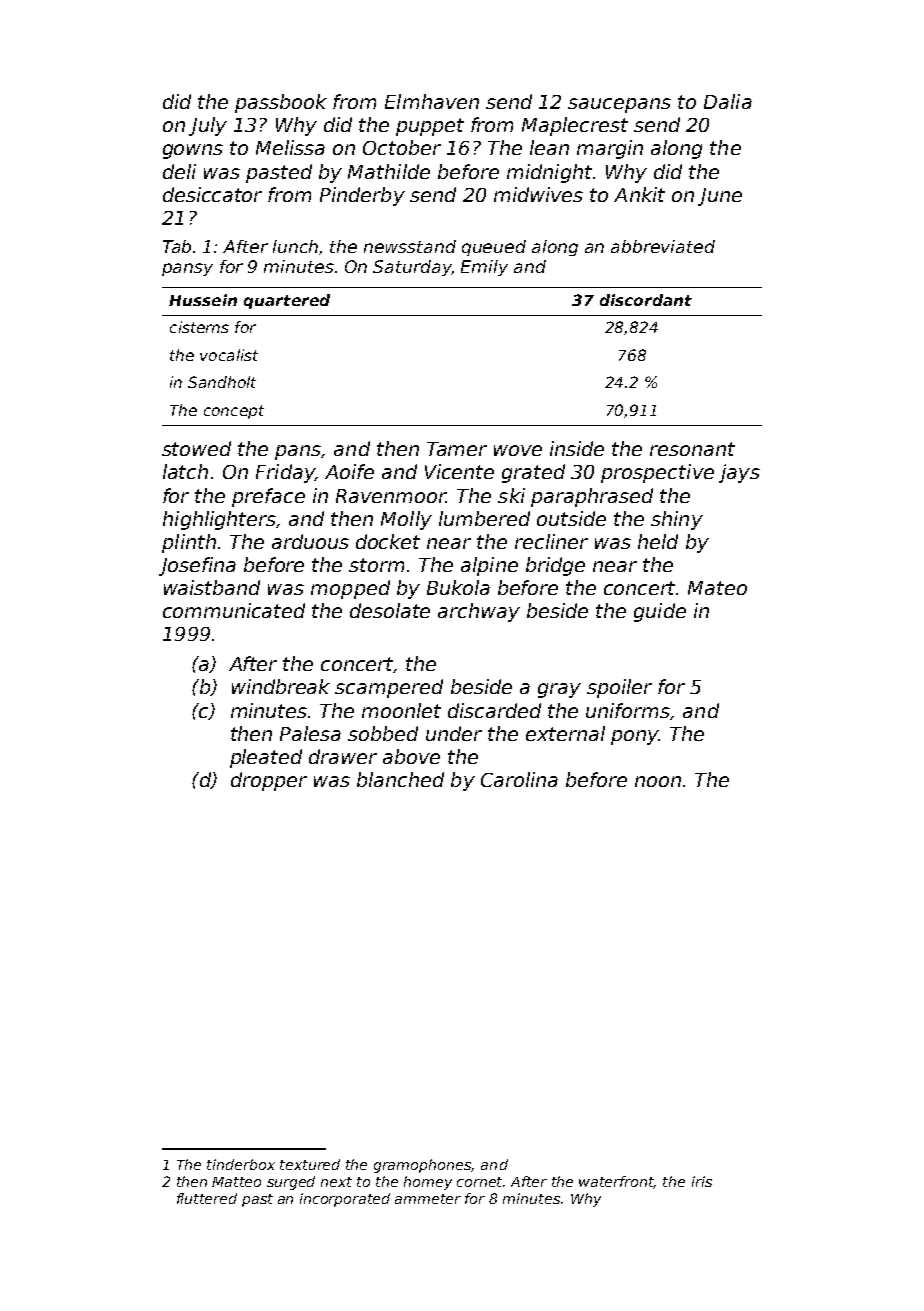 The image size is (924, 1311). Describe the element at coordinates (494, 710) in the image. I see `discarded` at that location.
